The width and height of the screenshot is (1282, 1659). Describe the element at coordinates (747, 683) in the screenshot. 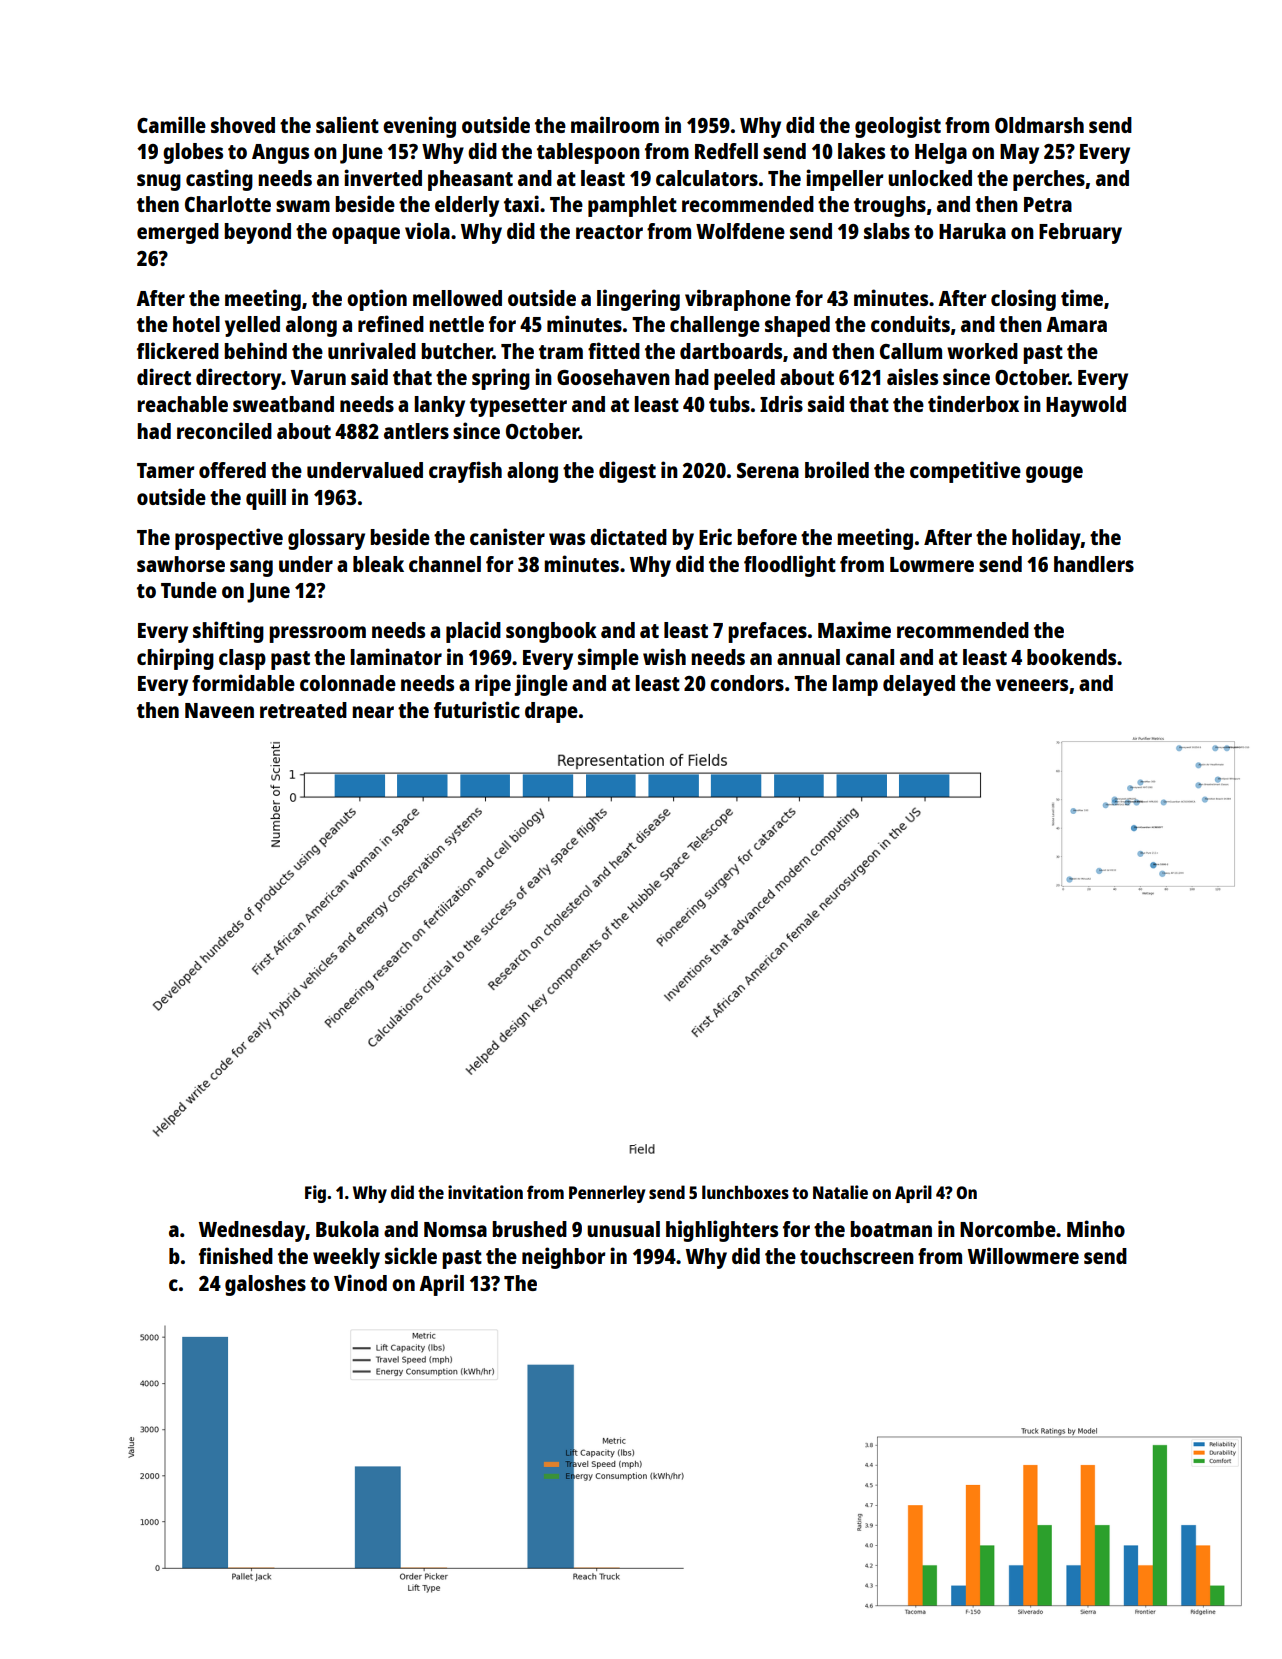

I see `condors` at that location.
